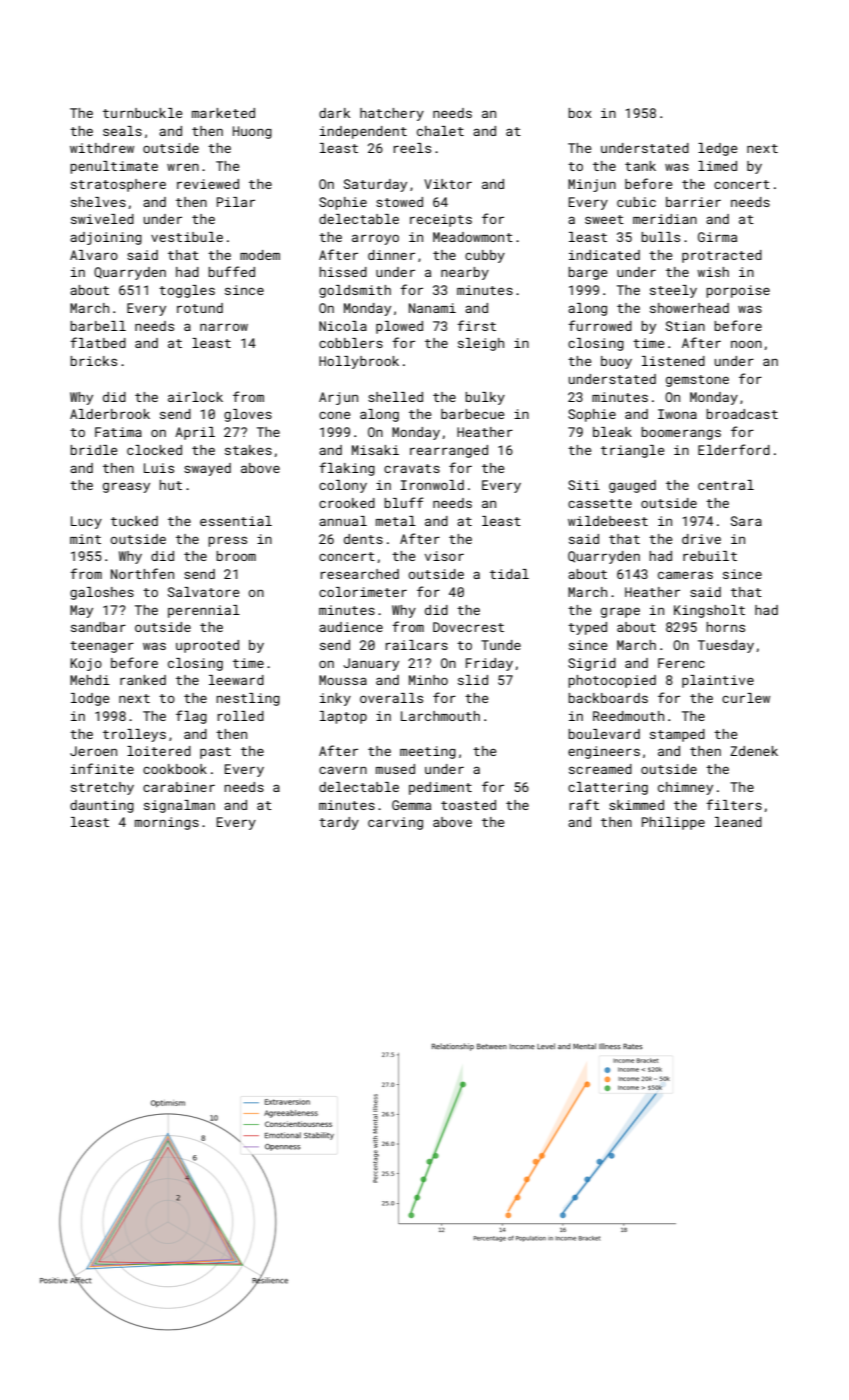 The height and width of the document is (1400, 849). Describe the element at coordinates (428, 752) in the document. I see `meeting` at that location.
